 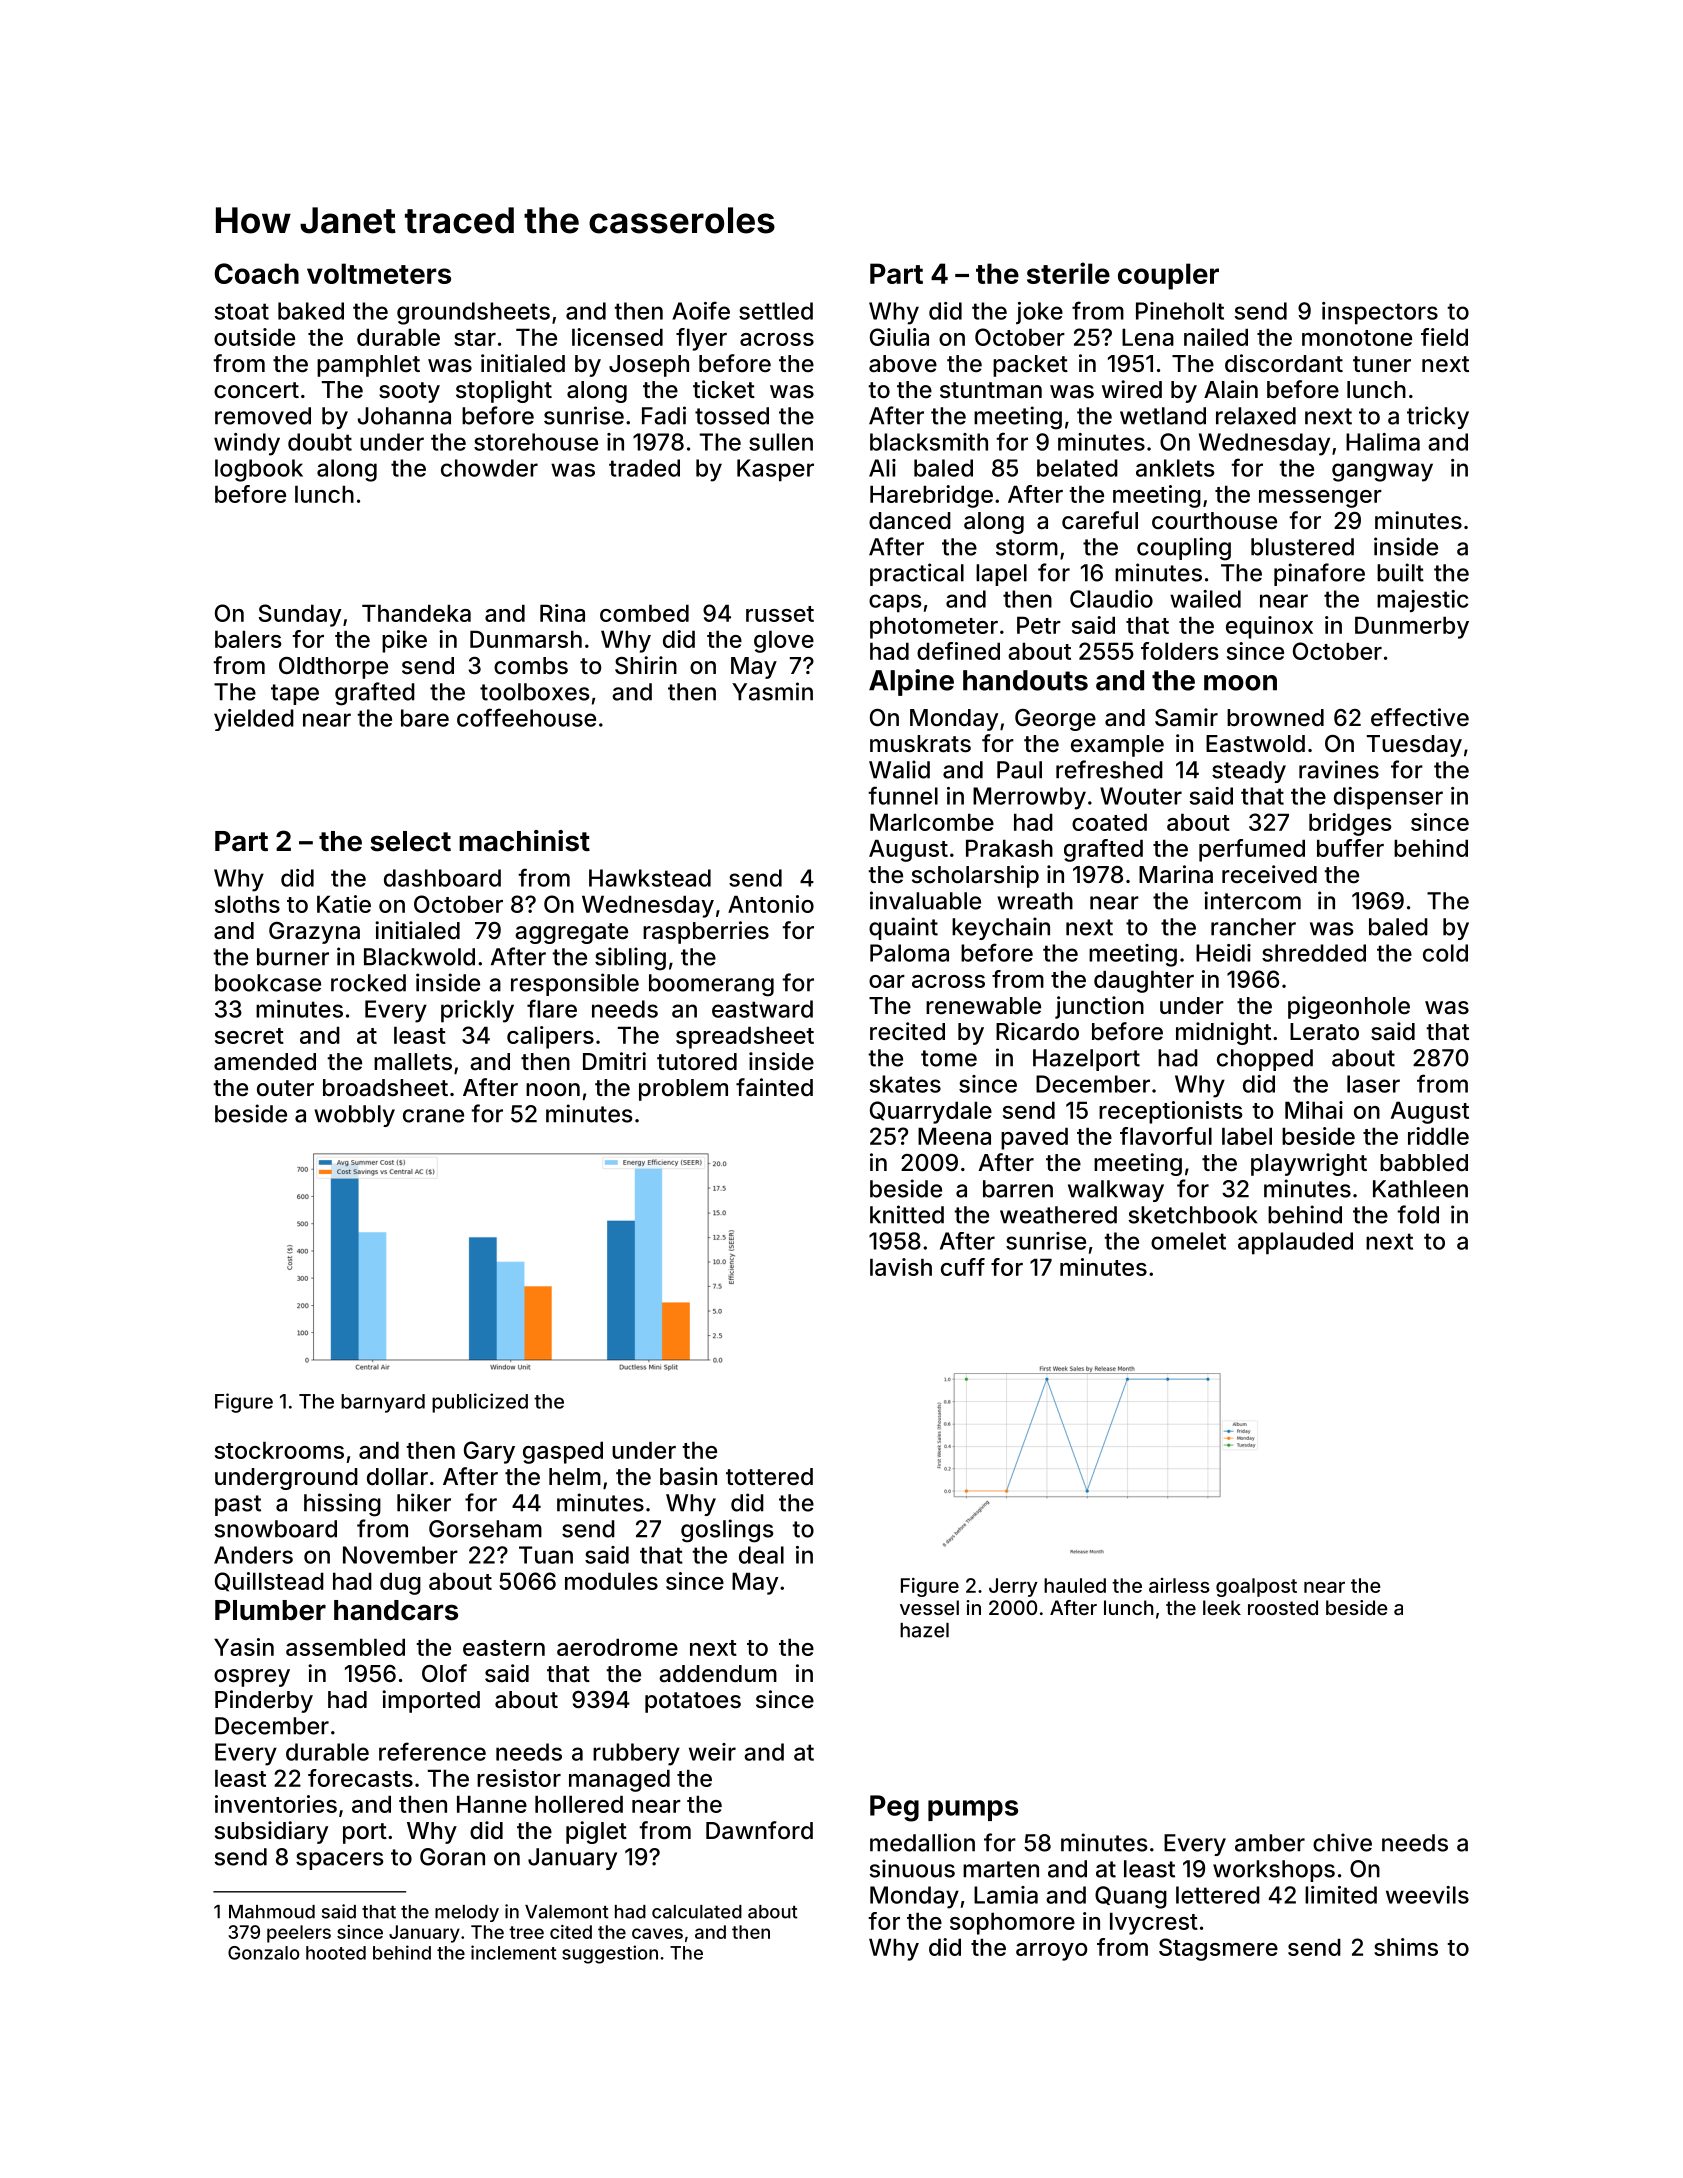 What do you see at coordinates (379, 273) in the image?
I see `voltmeters` at bounding box center [379, 273].
